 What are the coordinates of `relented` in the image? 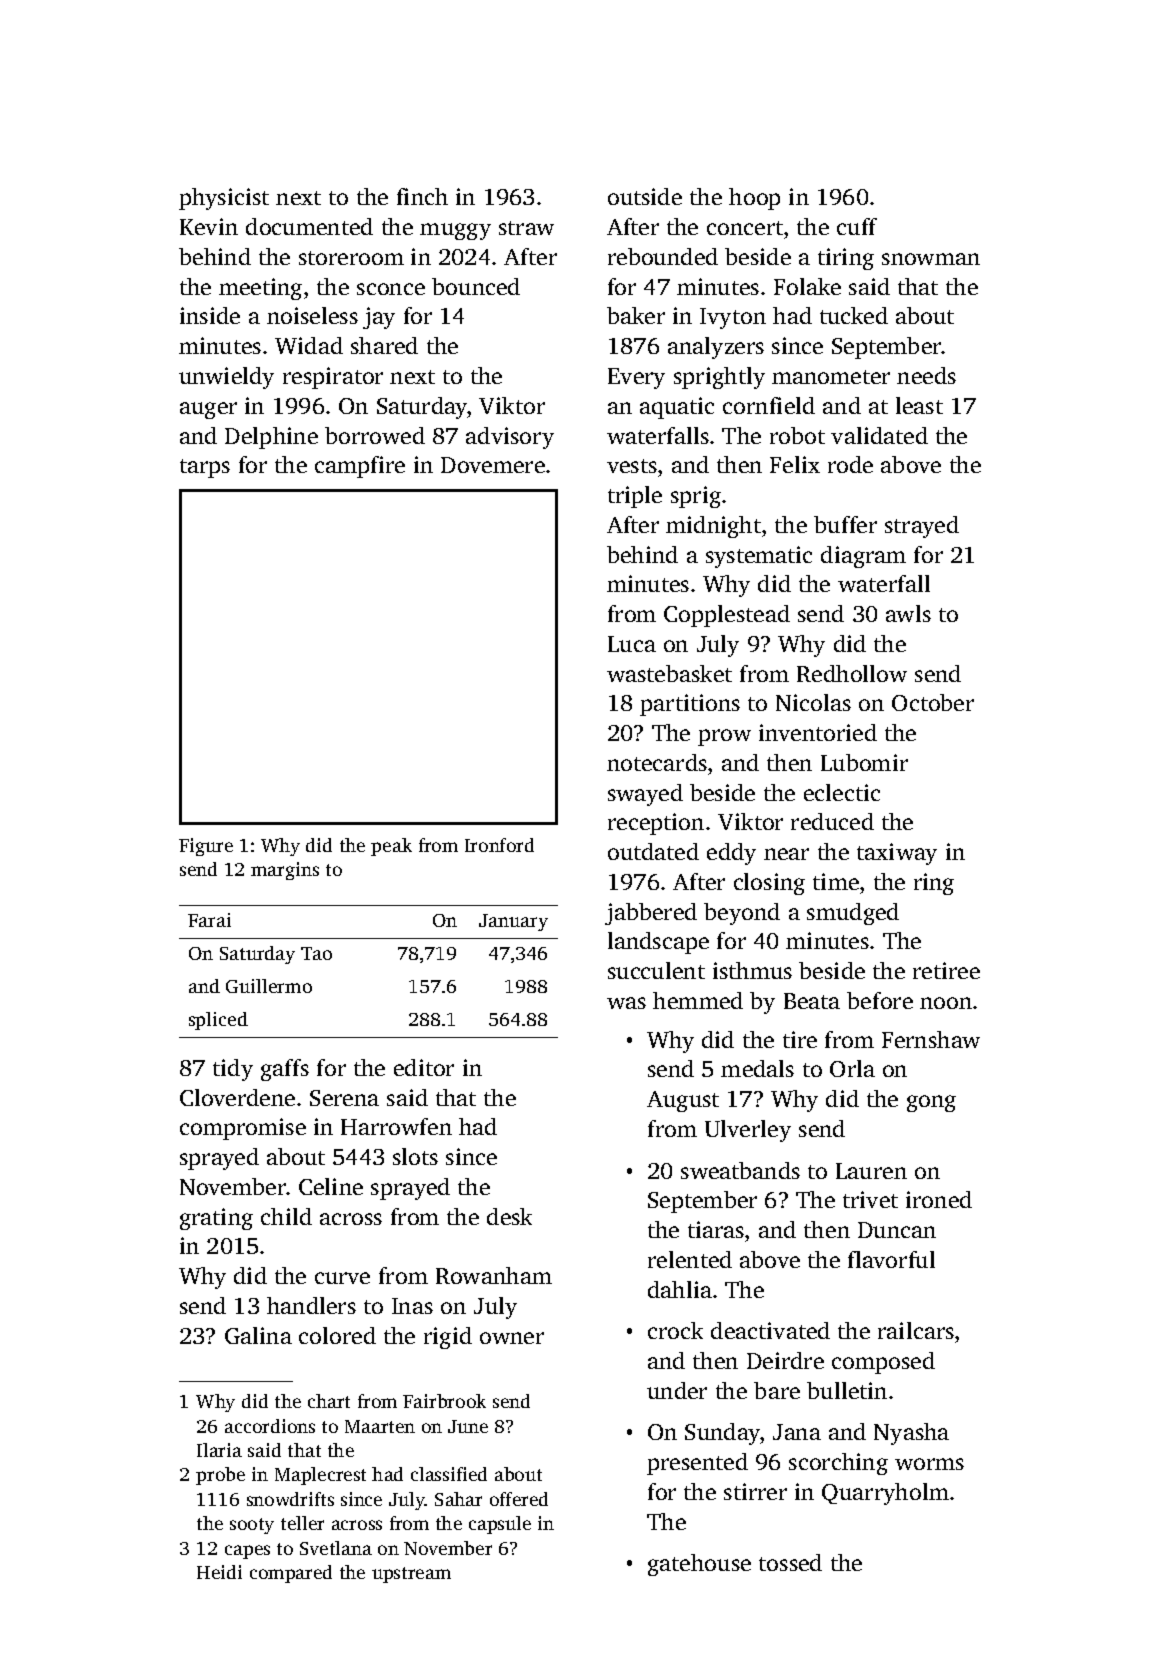 It's located at (690, 1259).
